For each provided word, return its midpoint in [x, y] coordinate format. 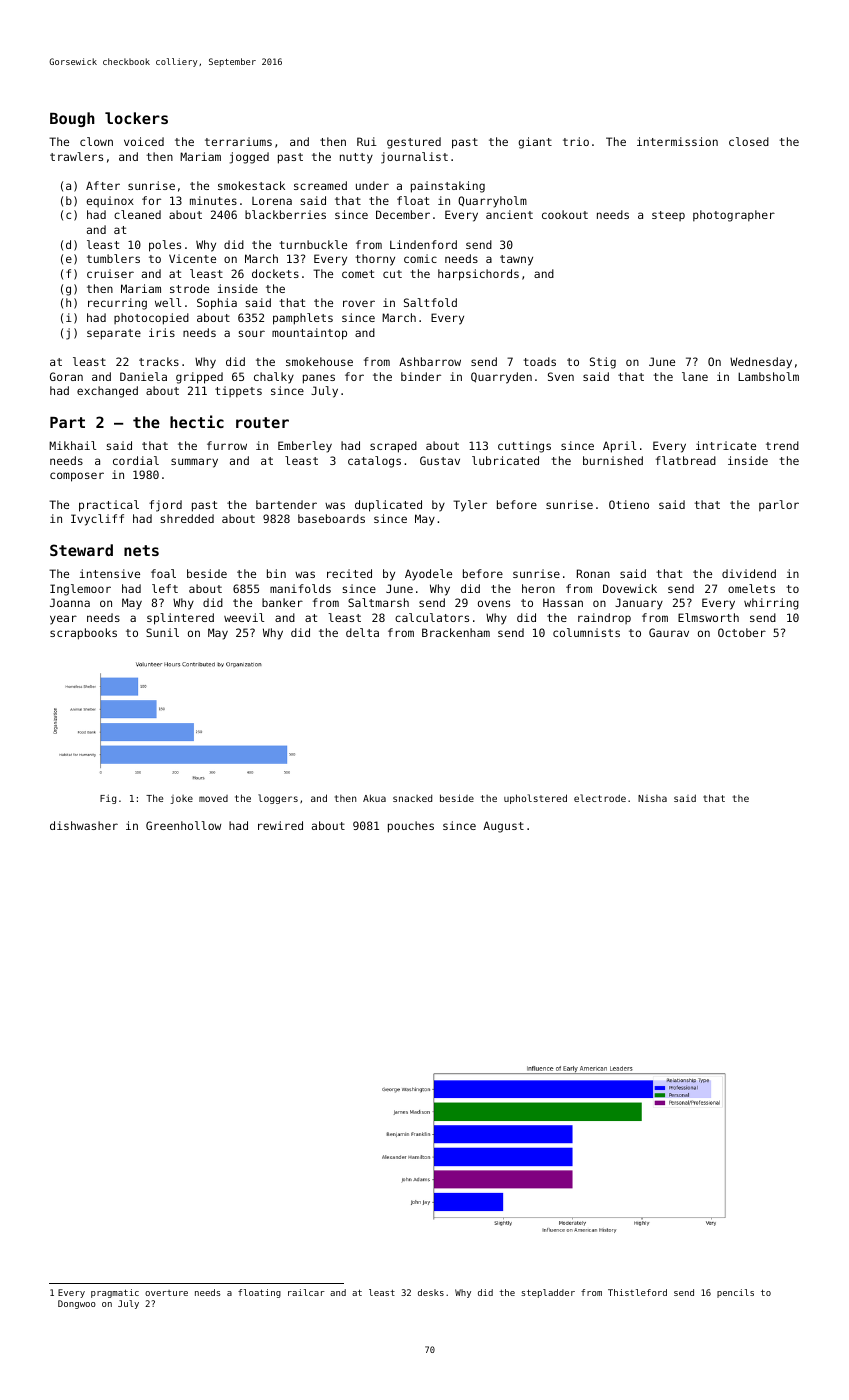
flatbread [686, 460]
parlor [779, 506]
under [372, 185]
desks [431, 1292]
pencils [735, 1293]
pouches [411, 827]
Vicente [192, 258]
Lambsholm [768, 376]
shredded [187, 518]
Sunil [162, 632]
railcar [306, 1292]
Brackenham [456, 632]
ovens [494, 603]
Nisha [652, 798]
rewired [280, 825]
